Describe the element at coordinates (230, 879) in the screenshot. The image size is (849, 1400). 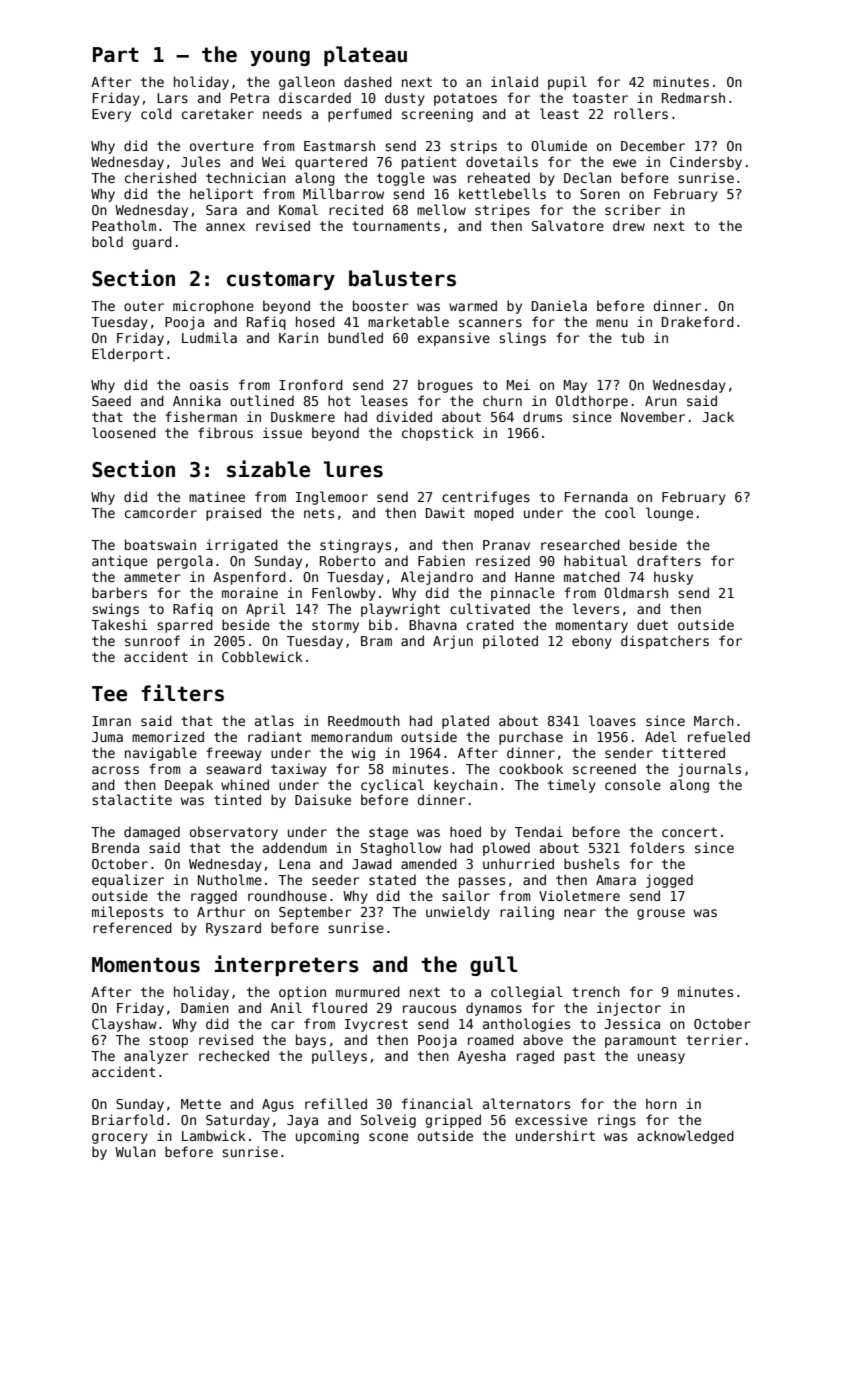
I see `Nutholme` at that location.
